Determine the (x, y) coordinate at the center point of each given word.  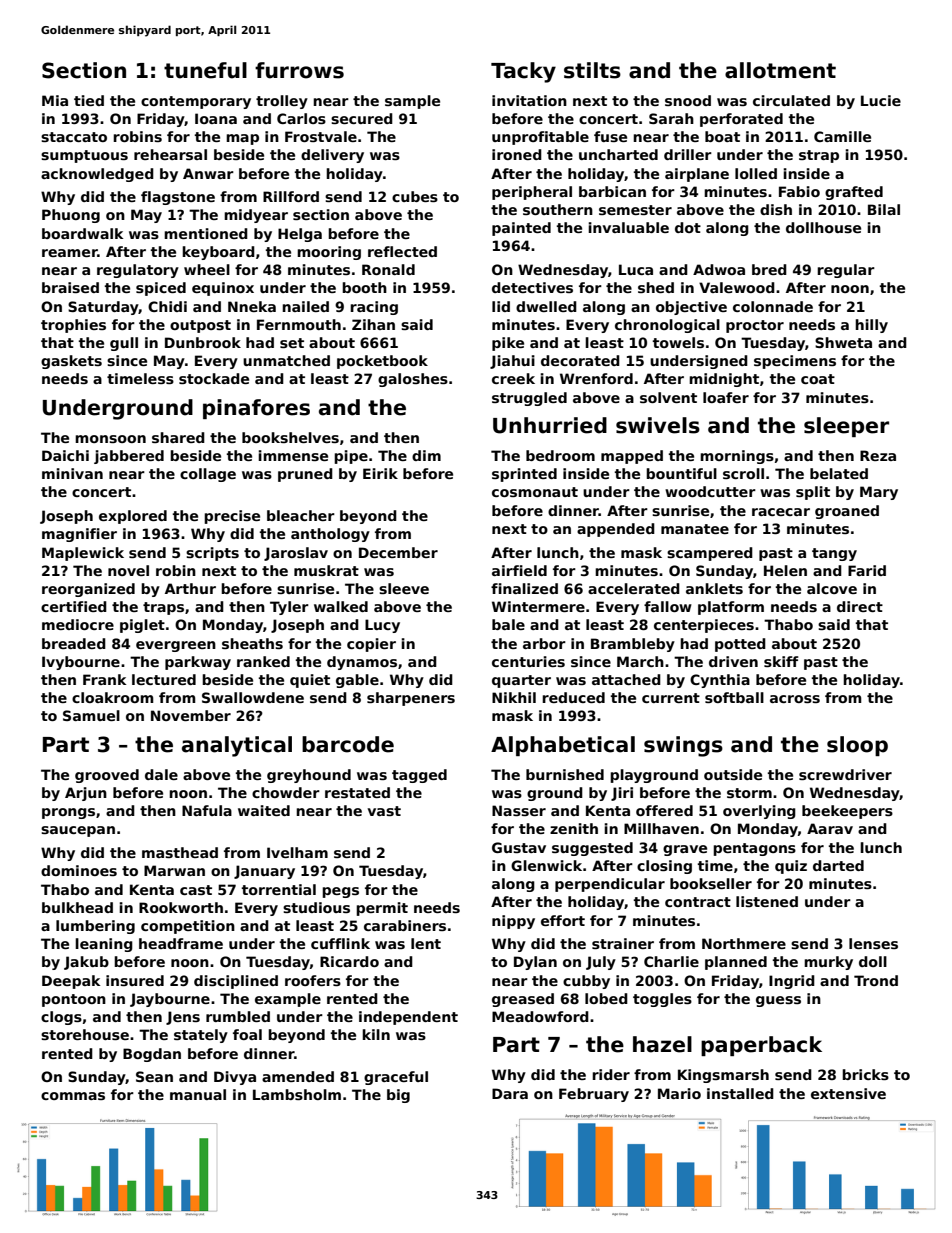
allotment (780, 70)
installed (740, 1093)
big (398, 1096)
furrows (299, 70)
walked (341, 606)
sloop (857, 746)
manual (198, 1094)
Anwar (208, 173)
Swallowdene (253, 697)
